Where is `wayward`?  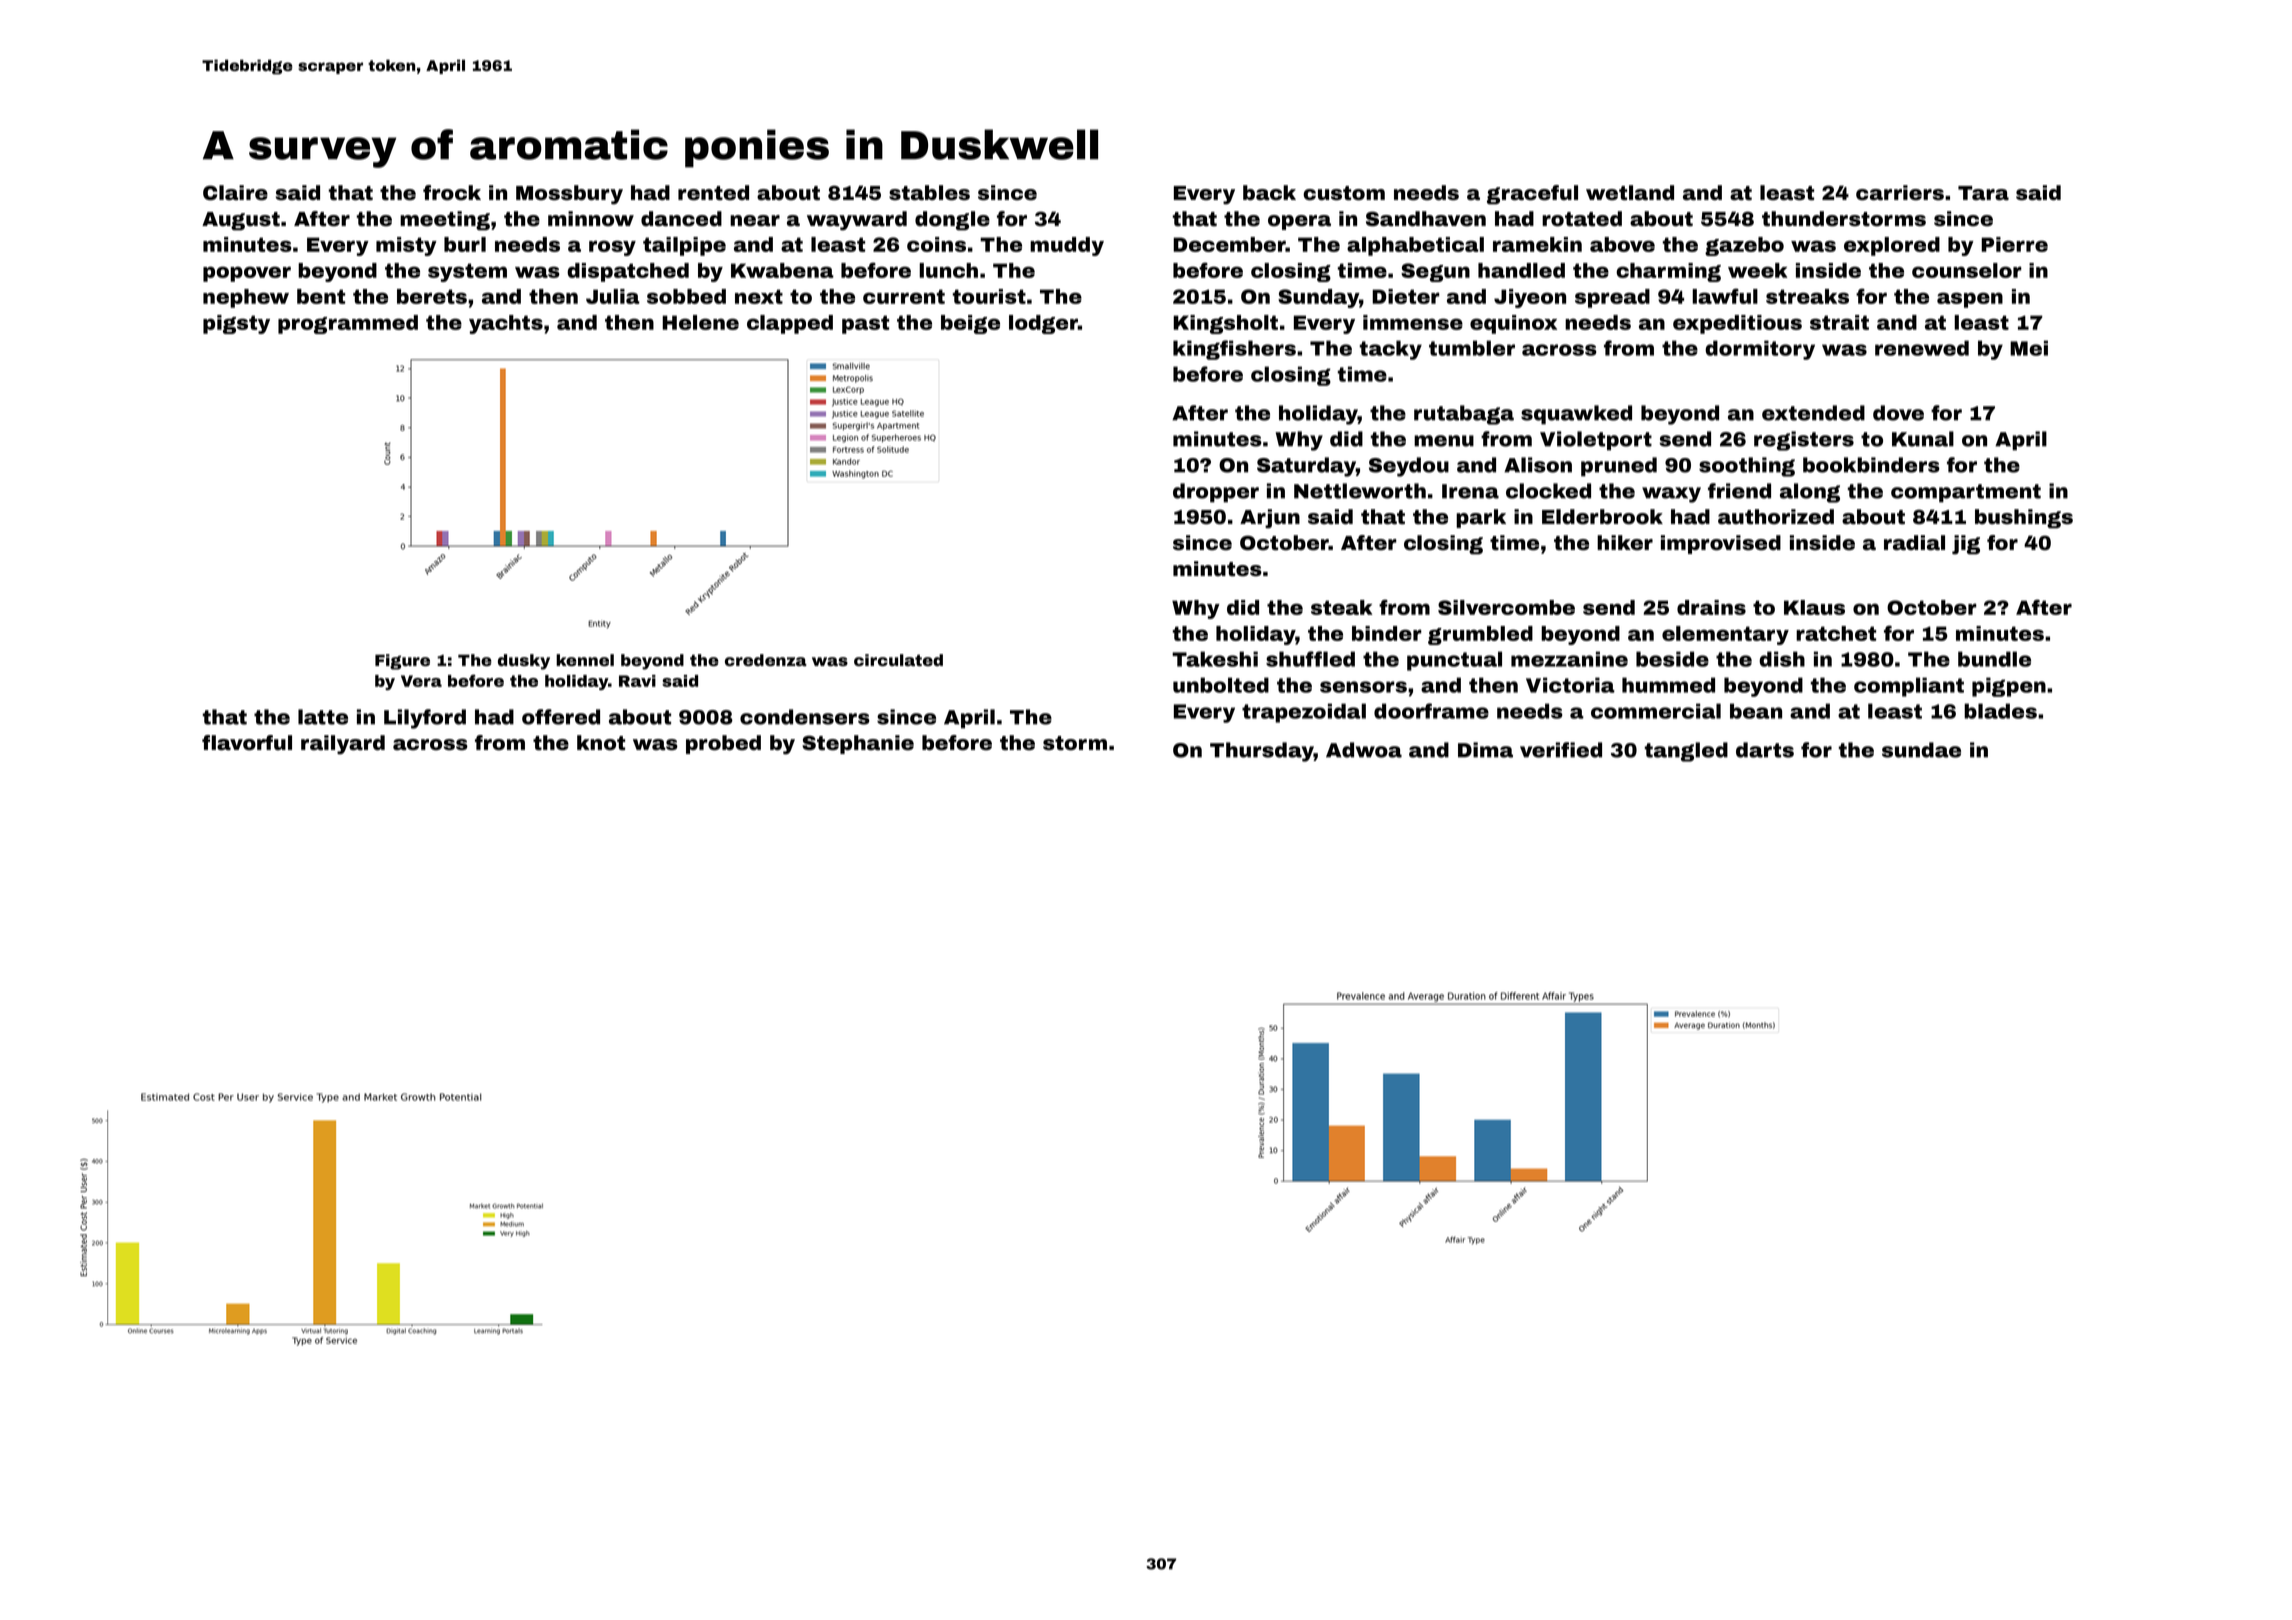 wayward is located at coordinates (857, 221).
